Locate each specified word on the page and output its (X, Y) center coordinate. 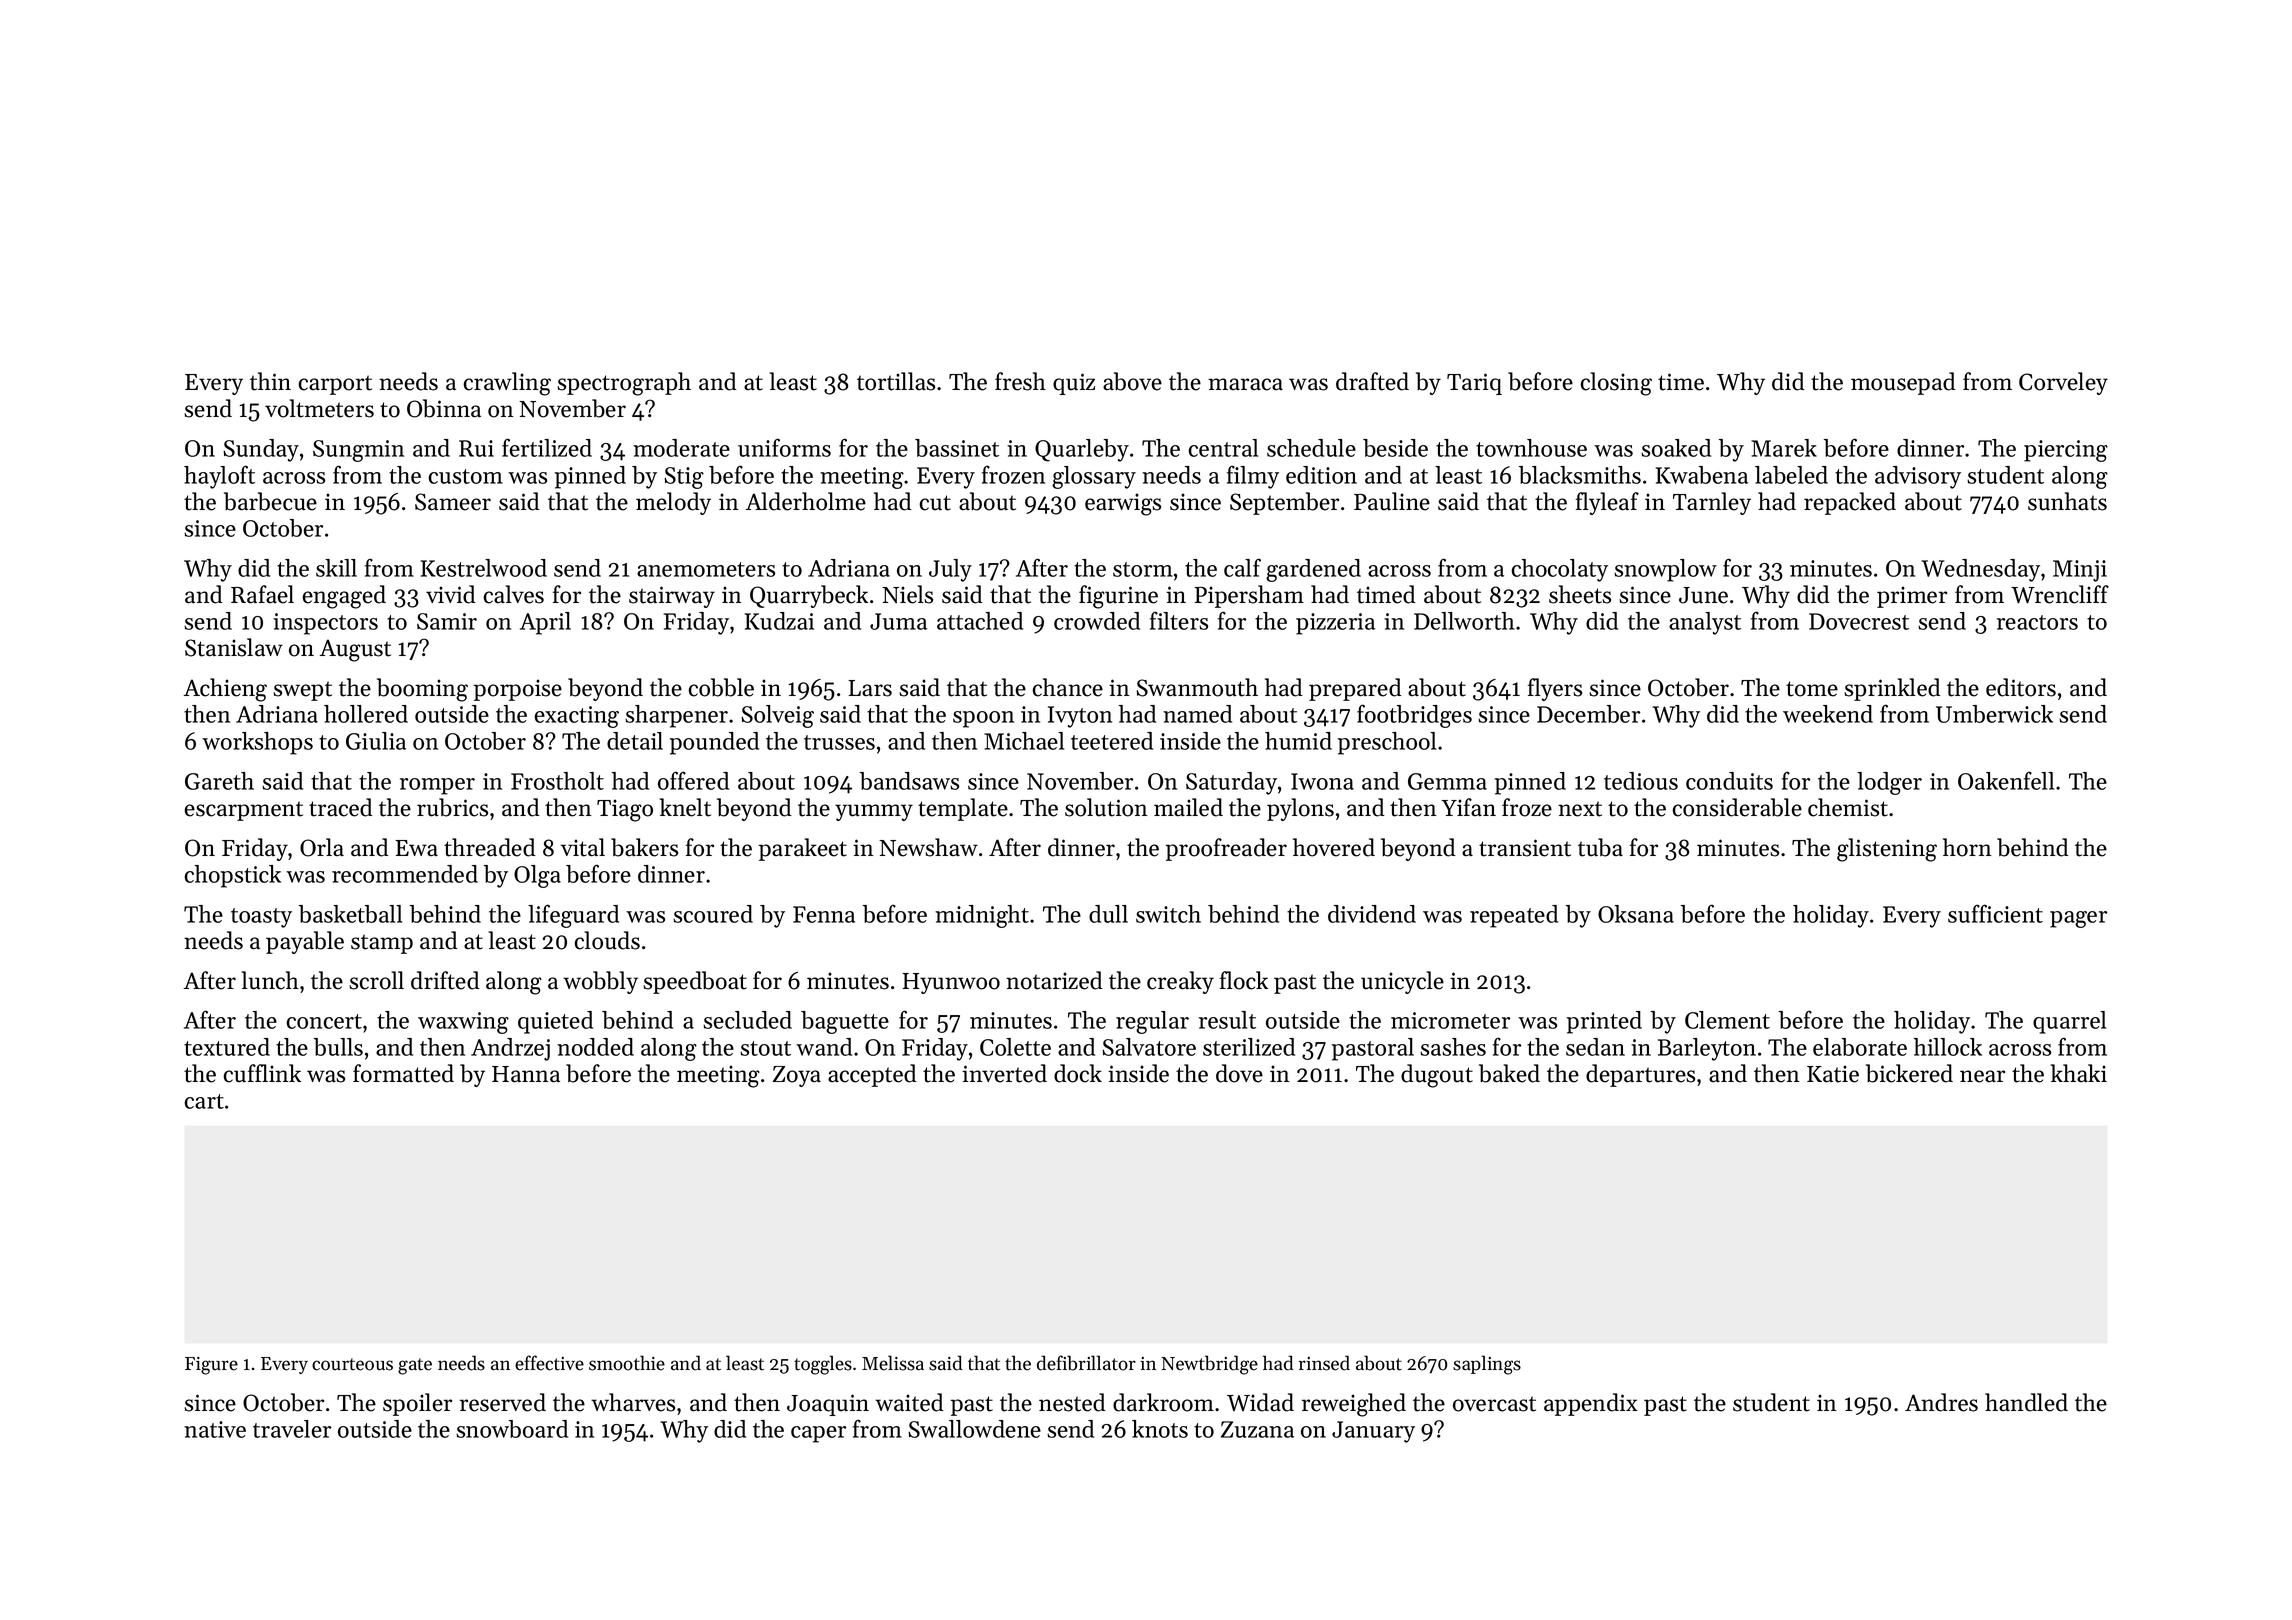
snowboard (512, 1429)
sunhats (2067, 501)
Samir (447, 621)
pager (2078, 919)
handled (2026, 1402)
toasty (261, 918)
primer (1912, 597)
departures (1640, 1075)
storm (1143, 569)
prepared (1355, 689)
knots (1160, 1429)
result (1227, 1020)
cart (204, 1101)
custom (466, 476)
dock (1078, 1073)
